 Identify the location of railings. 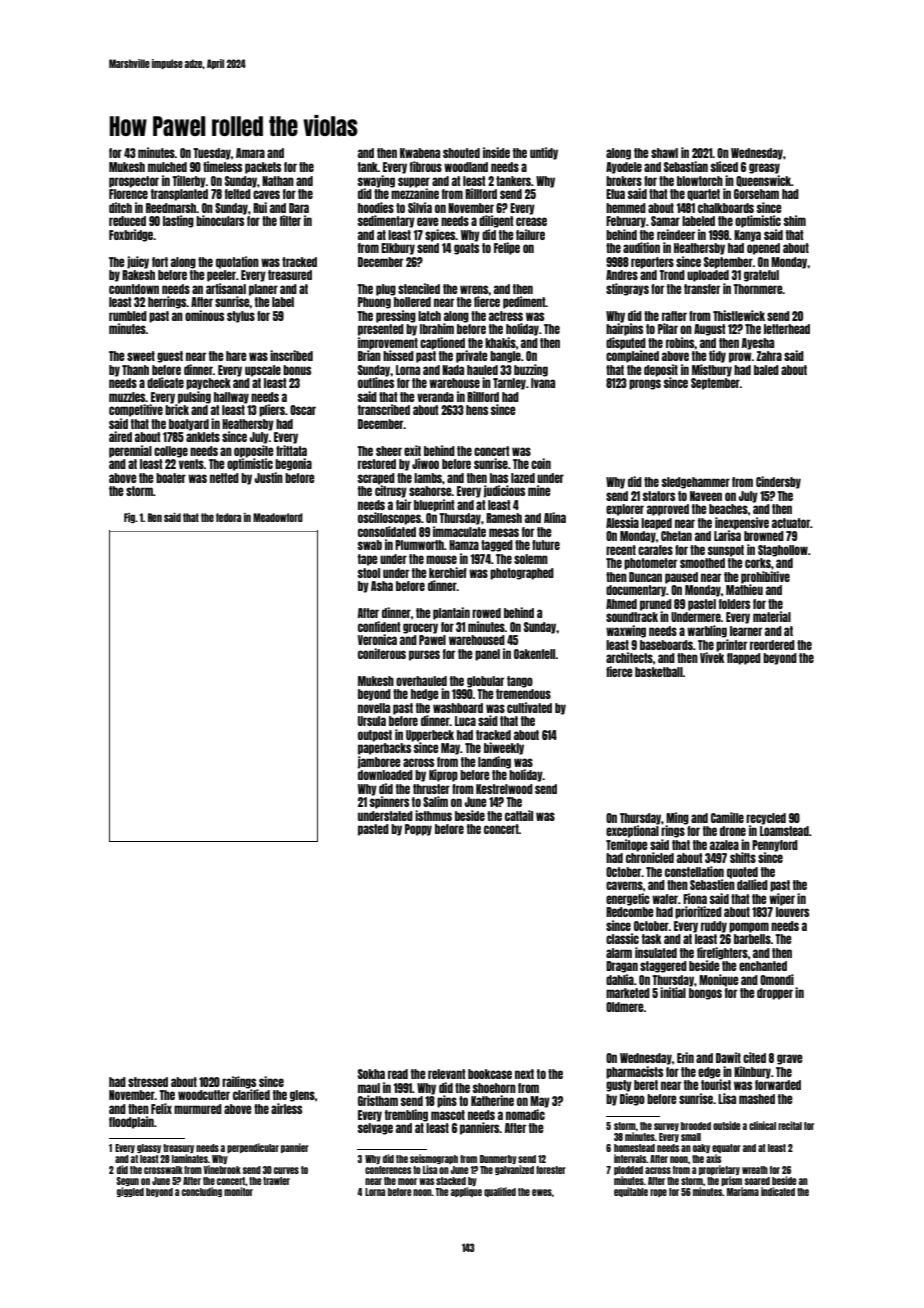
(239, 1082).
